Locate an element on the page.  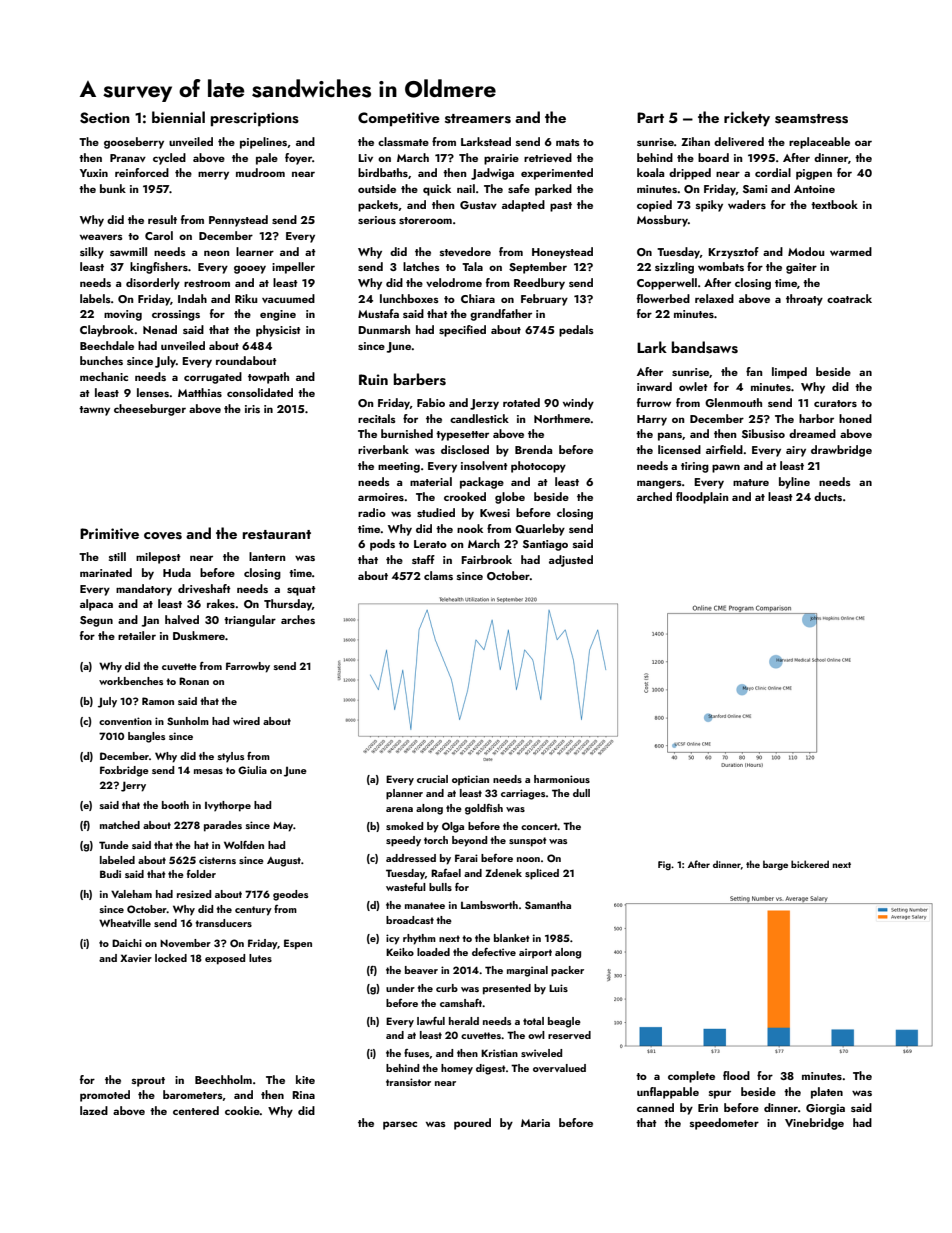
riverbank is located at coordinates (383, 449).
